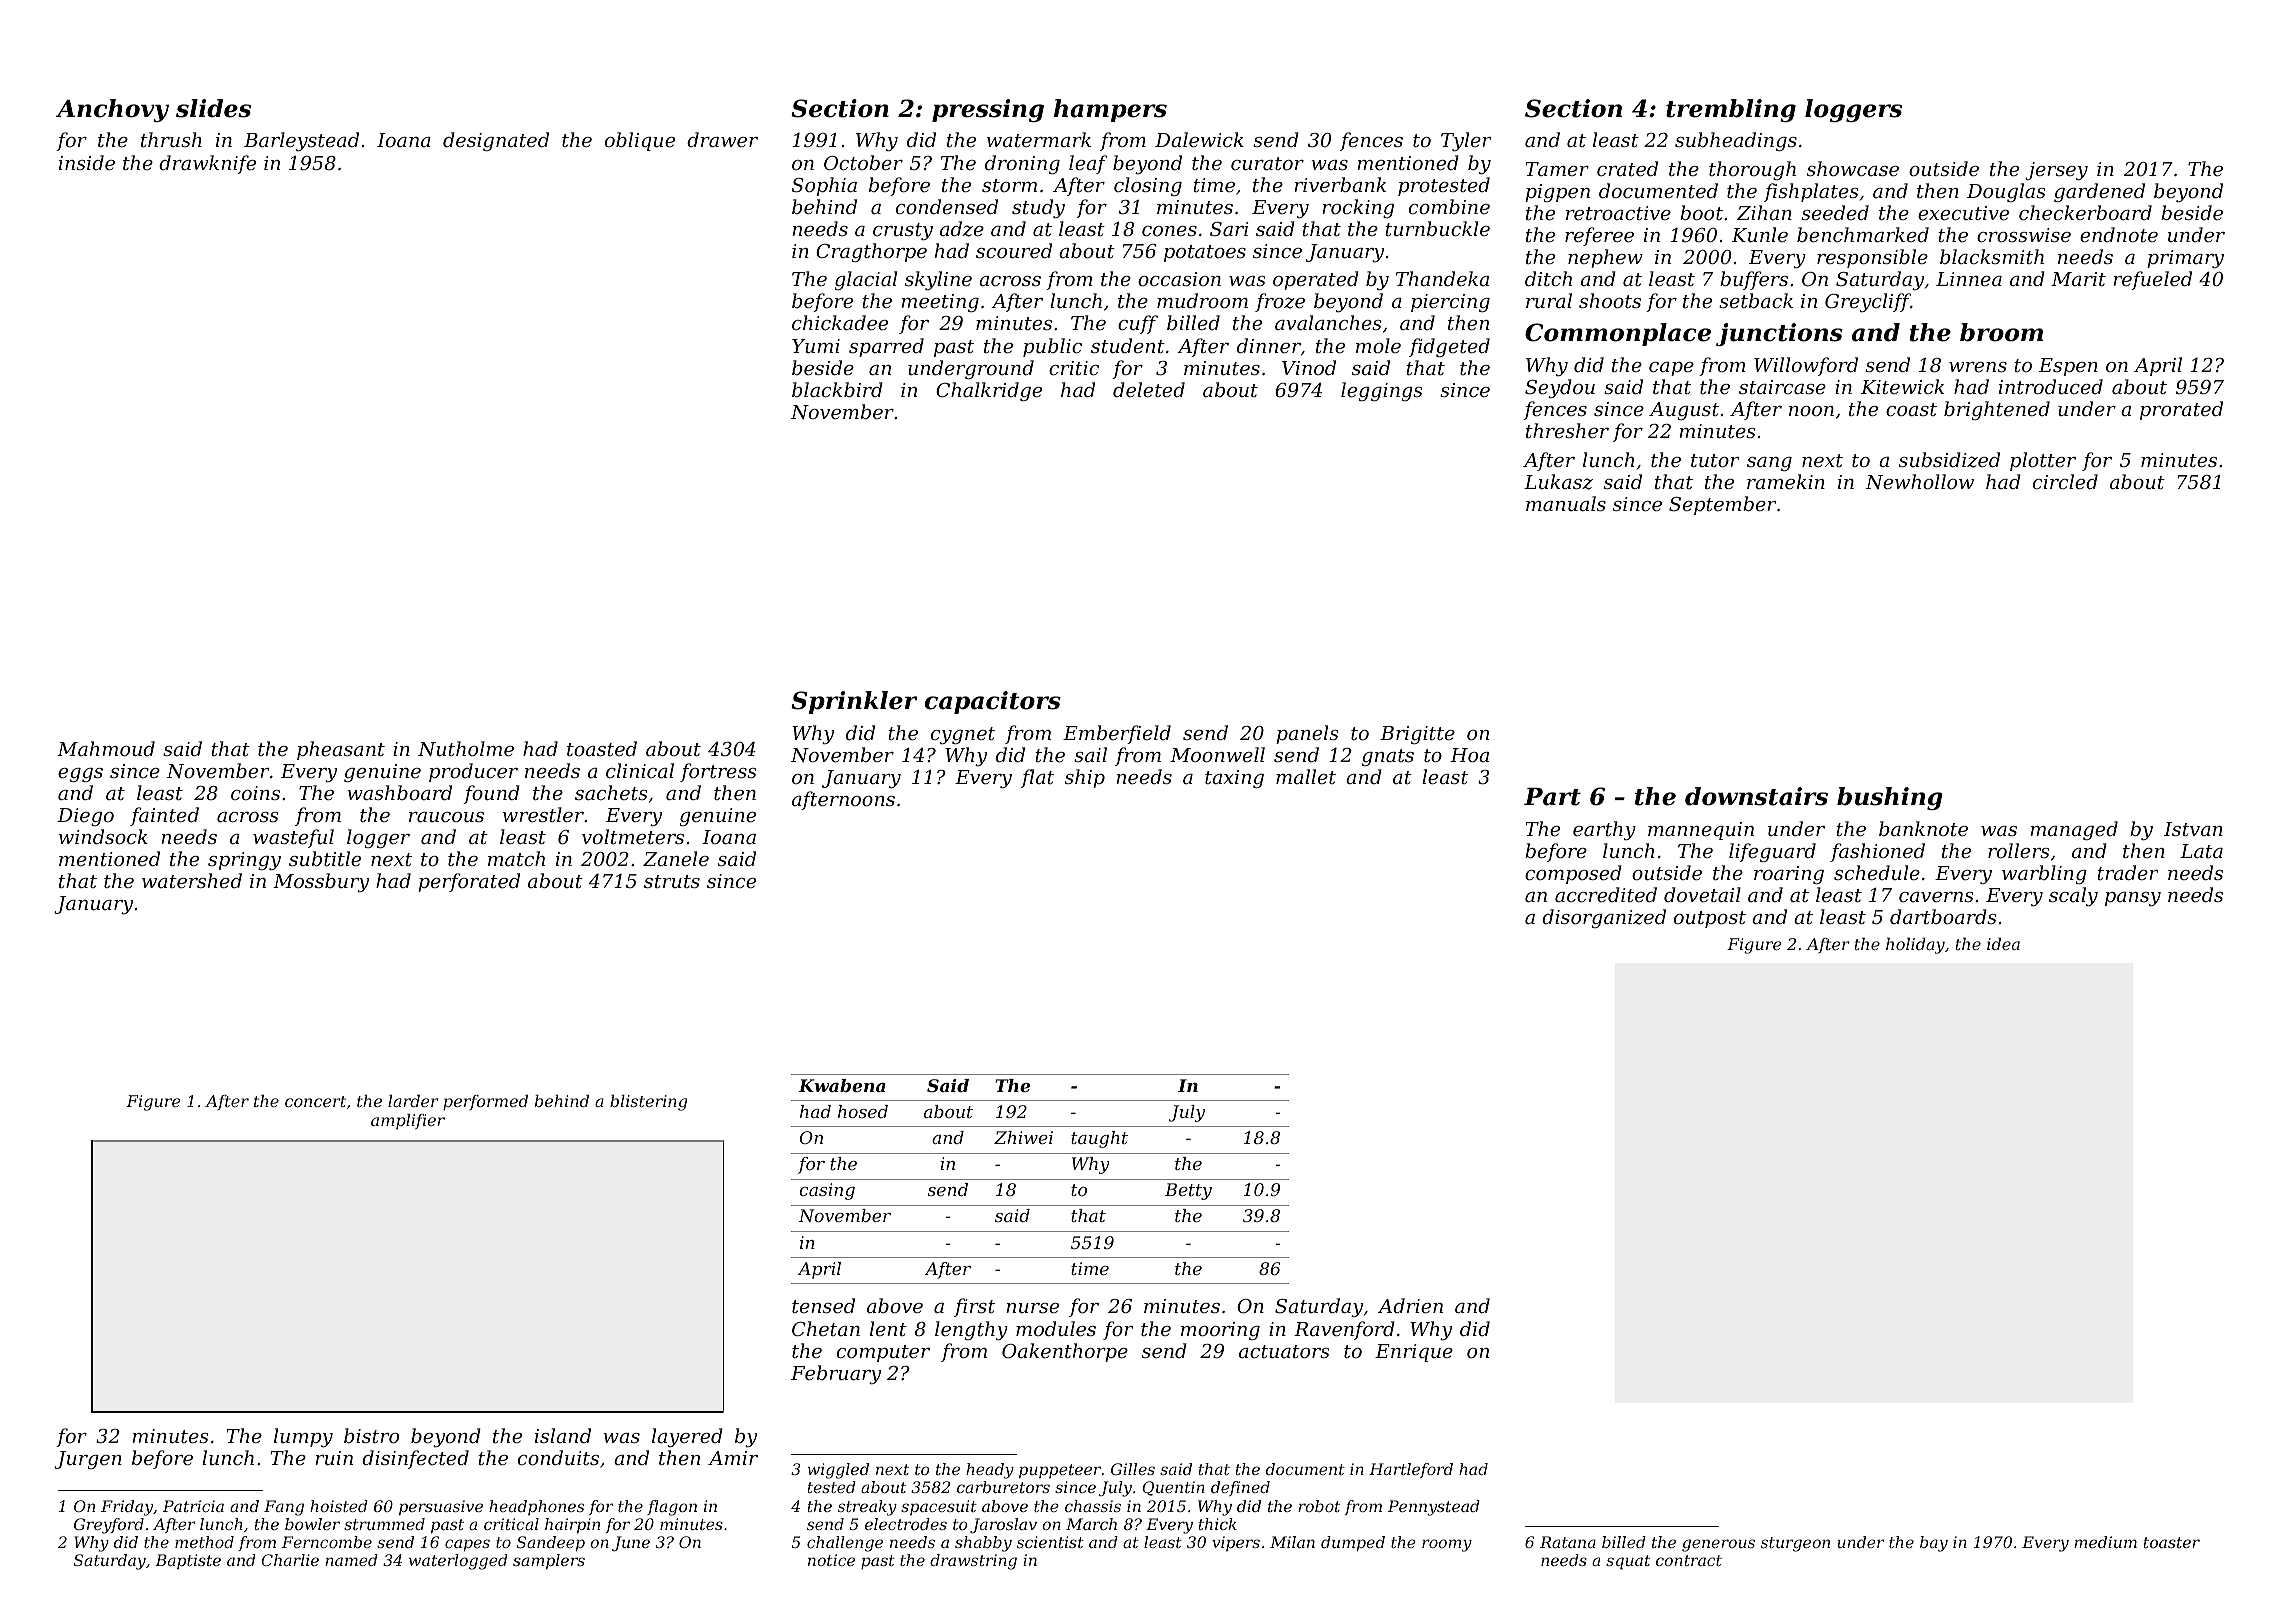 Image resolution: width=2282 pixels, height=1614 pixels. I want to click on Sophia, so click(824, 186).
